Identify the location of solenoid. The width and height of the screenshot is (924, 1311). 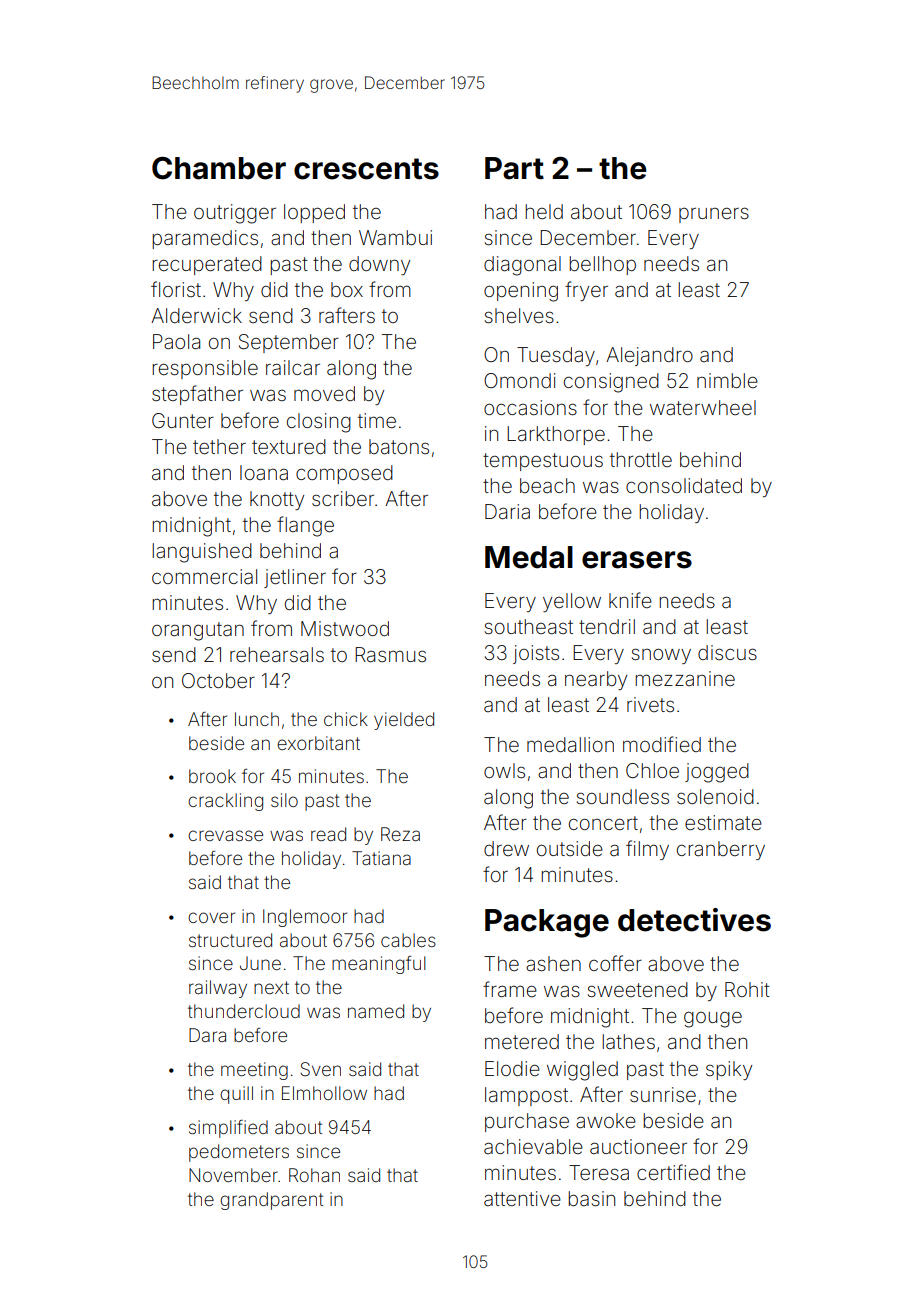
(715, 796).
